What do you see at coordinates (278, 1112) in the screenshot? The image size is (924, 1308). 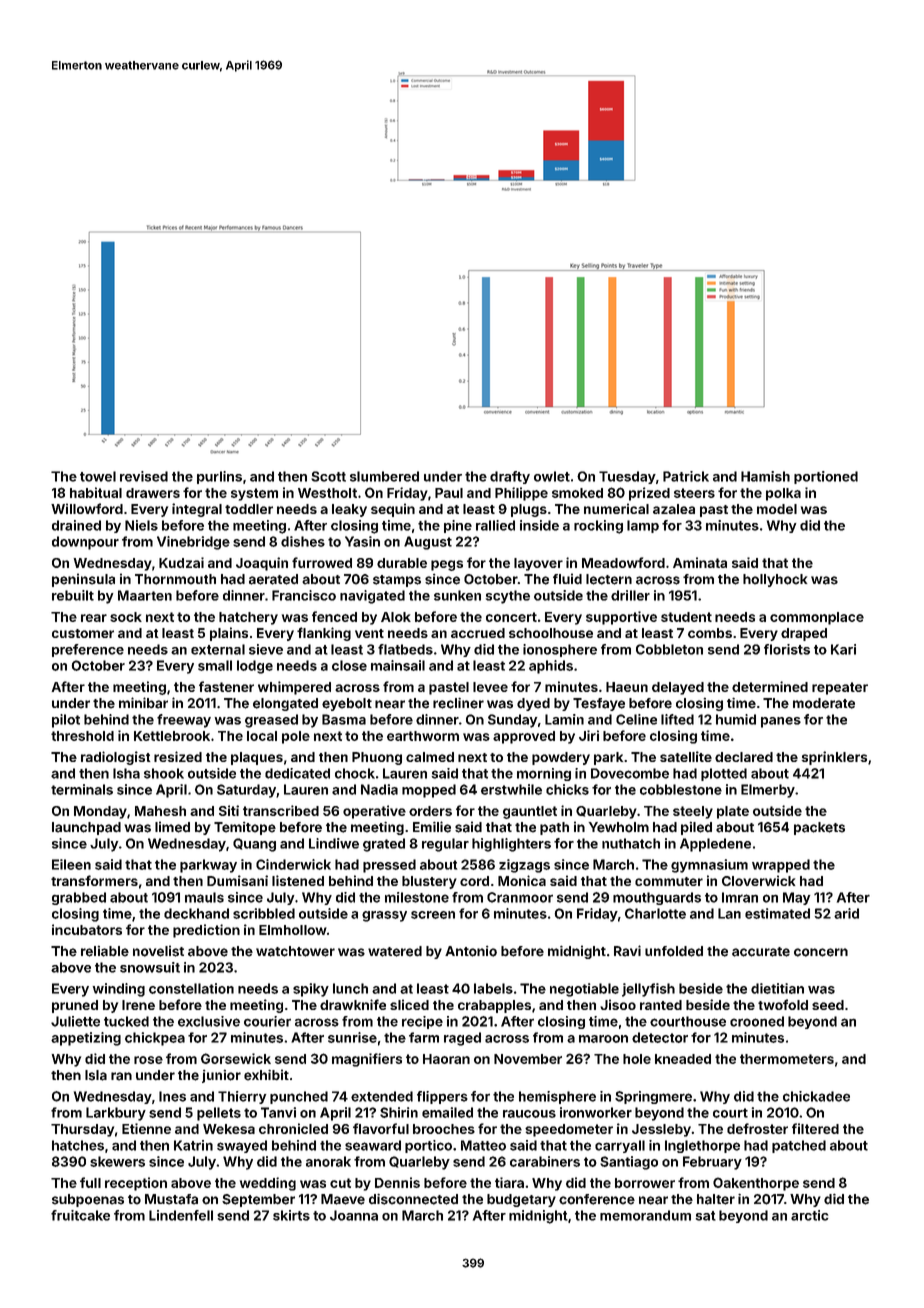 I see `Tanvi` at bounding box center [278, 1112].
